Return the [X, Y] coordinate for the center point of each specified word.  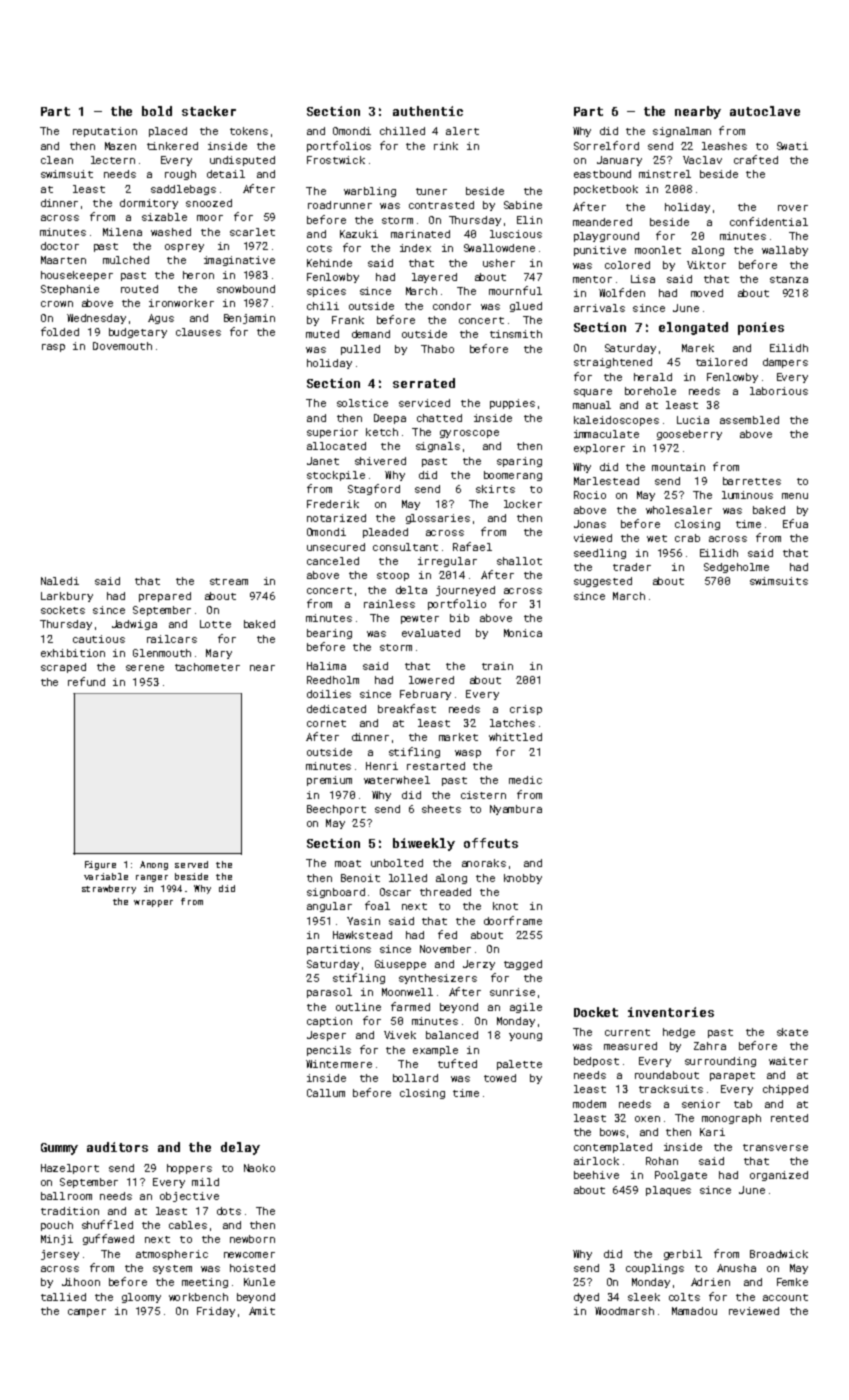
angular [329, 907]
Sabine [523, 205]
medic [525, 780]
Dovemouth [122, 346]
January [619, 161]
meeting [205, 1283]
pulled [360, 350]
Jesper [326, 1036]
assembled [749, 420]
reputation [105, 132]
